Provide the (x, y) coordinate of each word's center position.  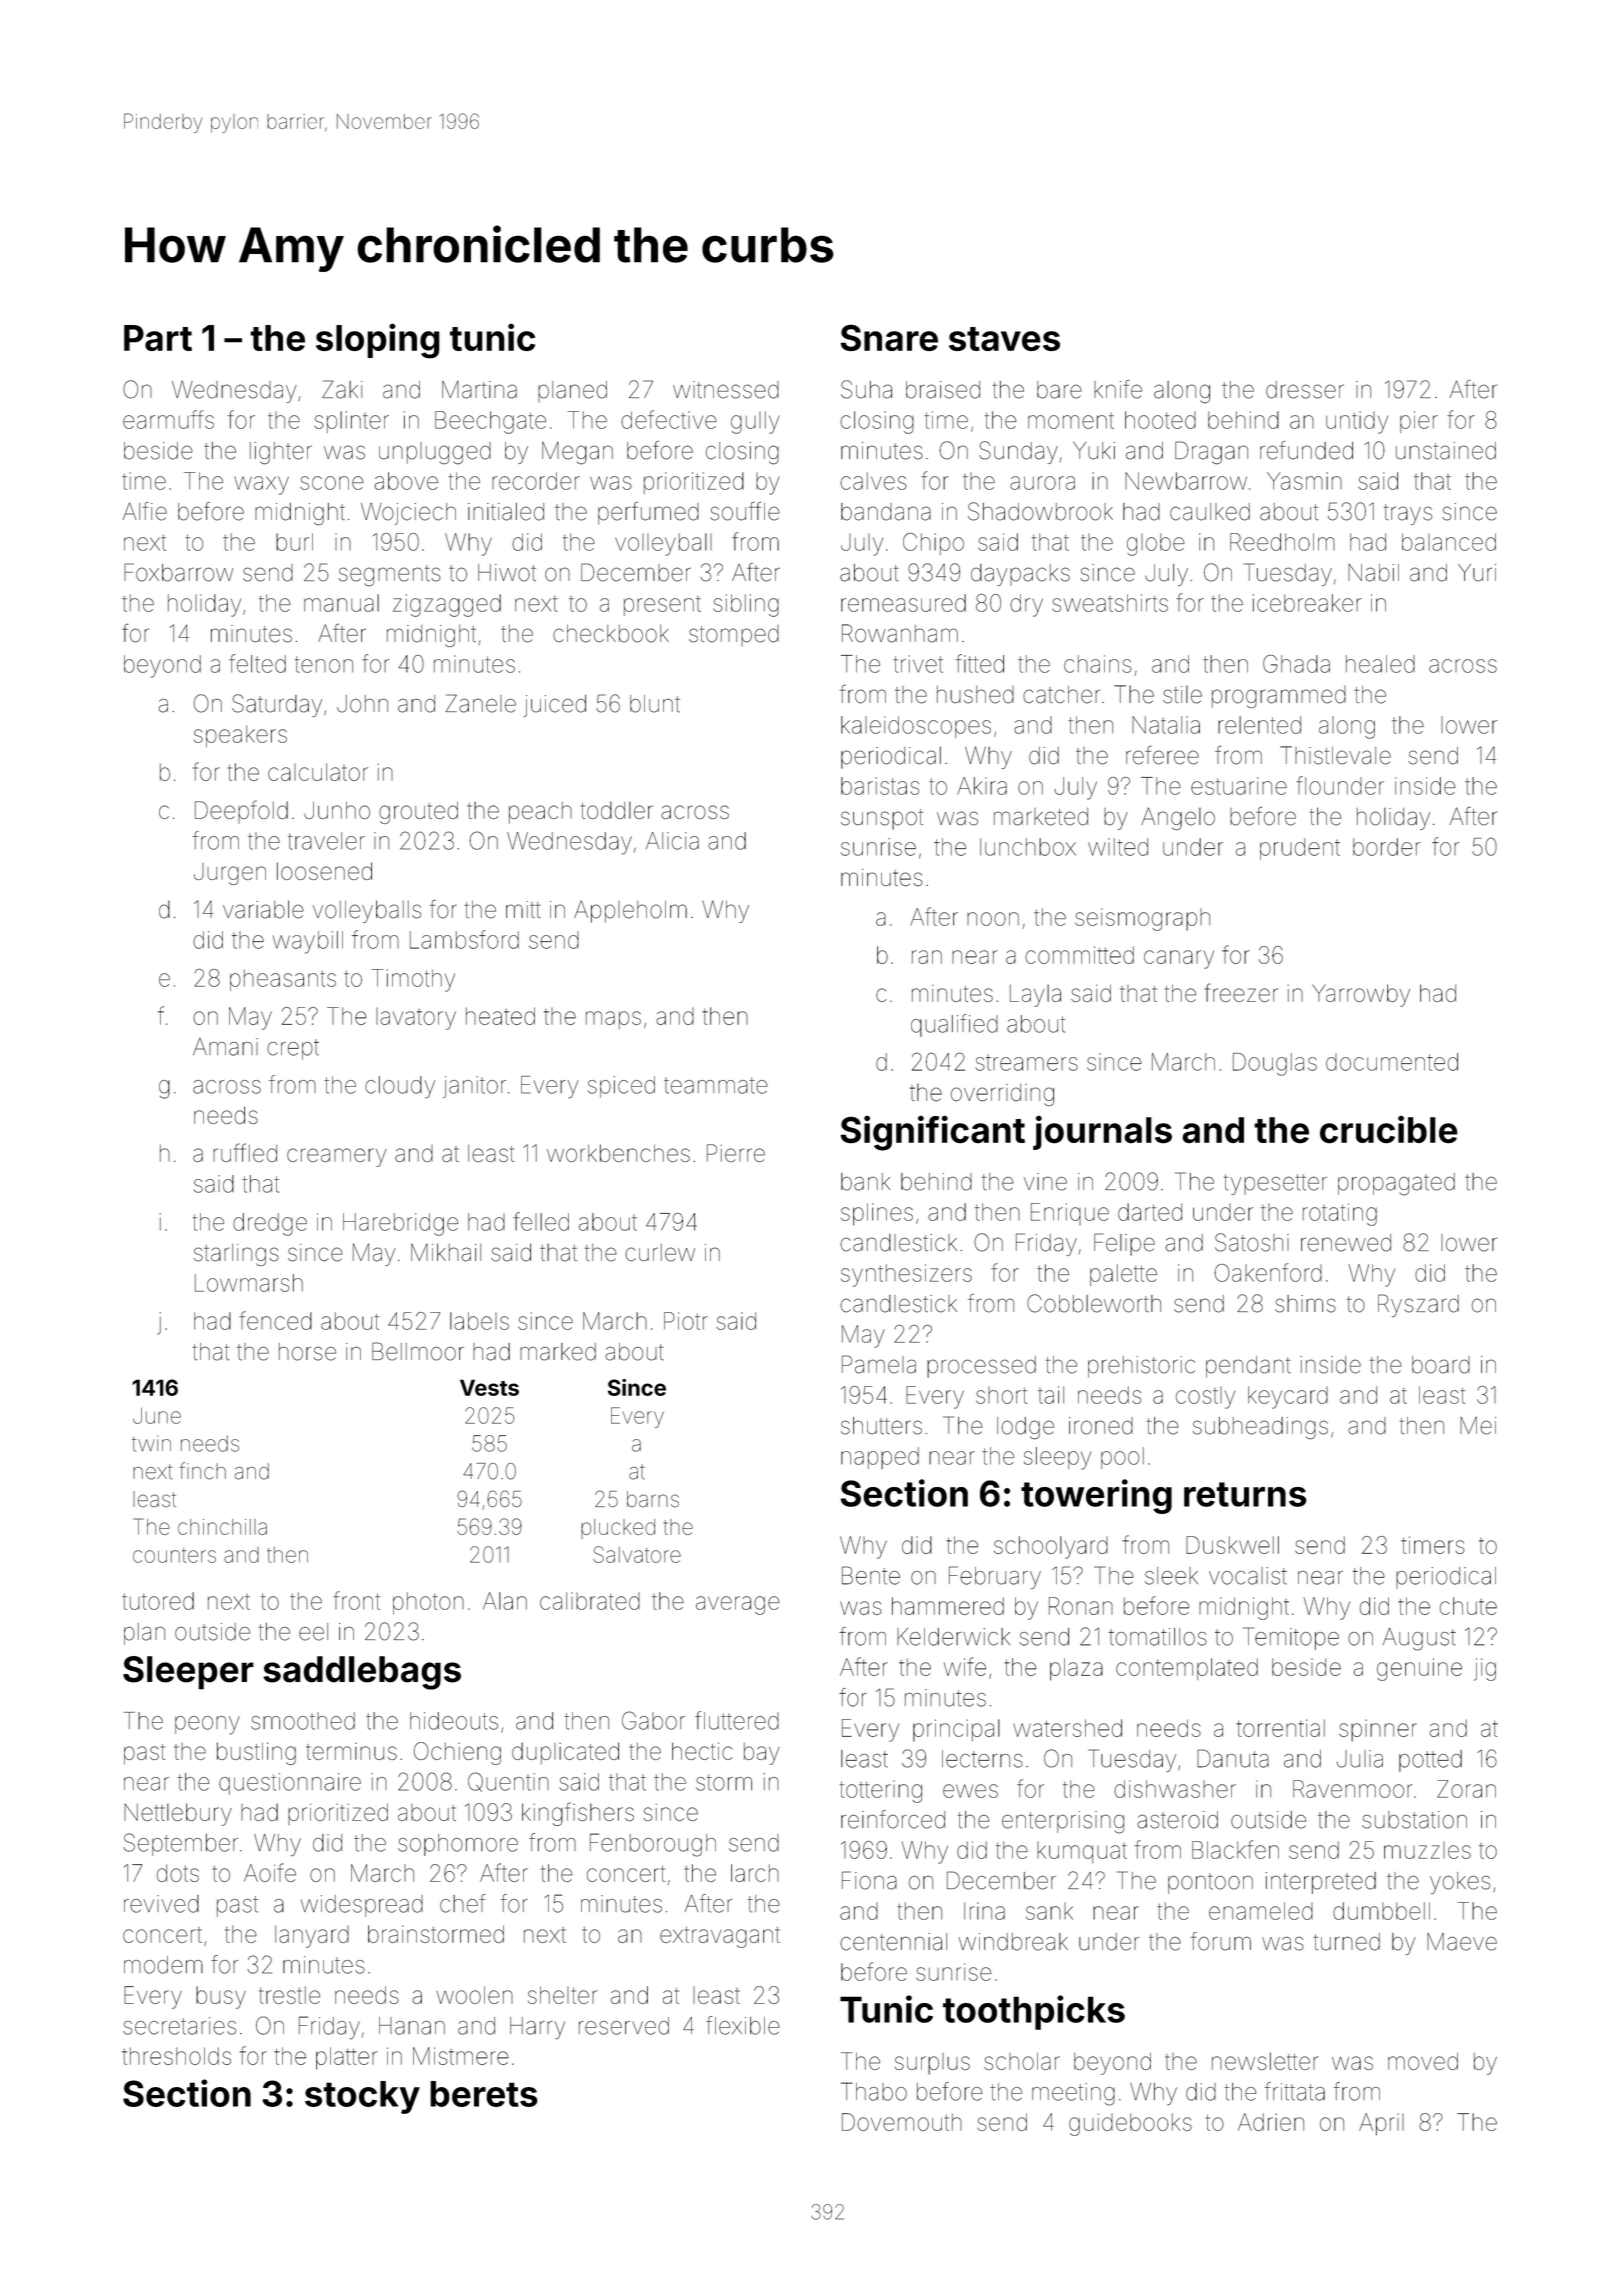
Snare (889, 337)
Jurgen (230, 874)
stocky (362, 2097)
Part (158, 338)
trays (1408, 514)
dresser (1305, 390)
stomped (734, 635)
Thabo (874, 2091)
